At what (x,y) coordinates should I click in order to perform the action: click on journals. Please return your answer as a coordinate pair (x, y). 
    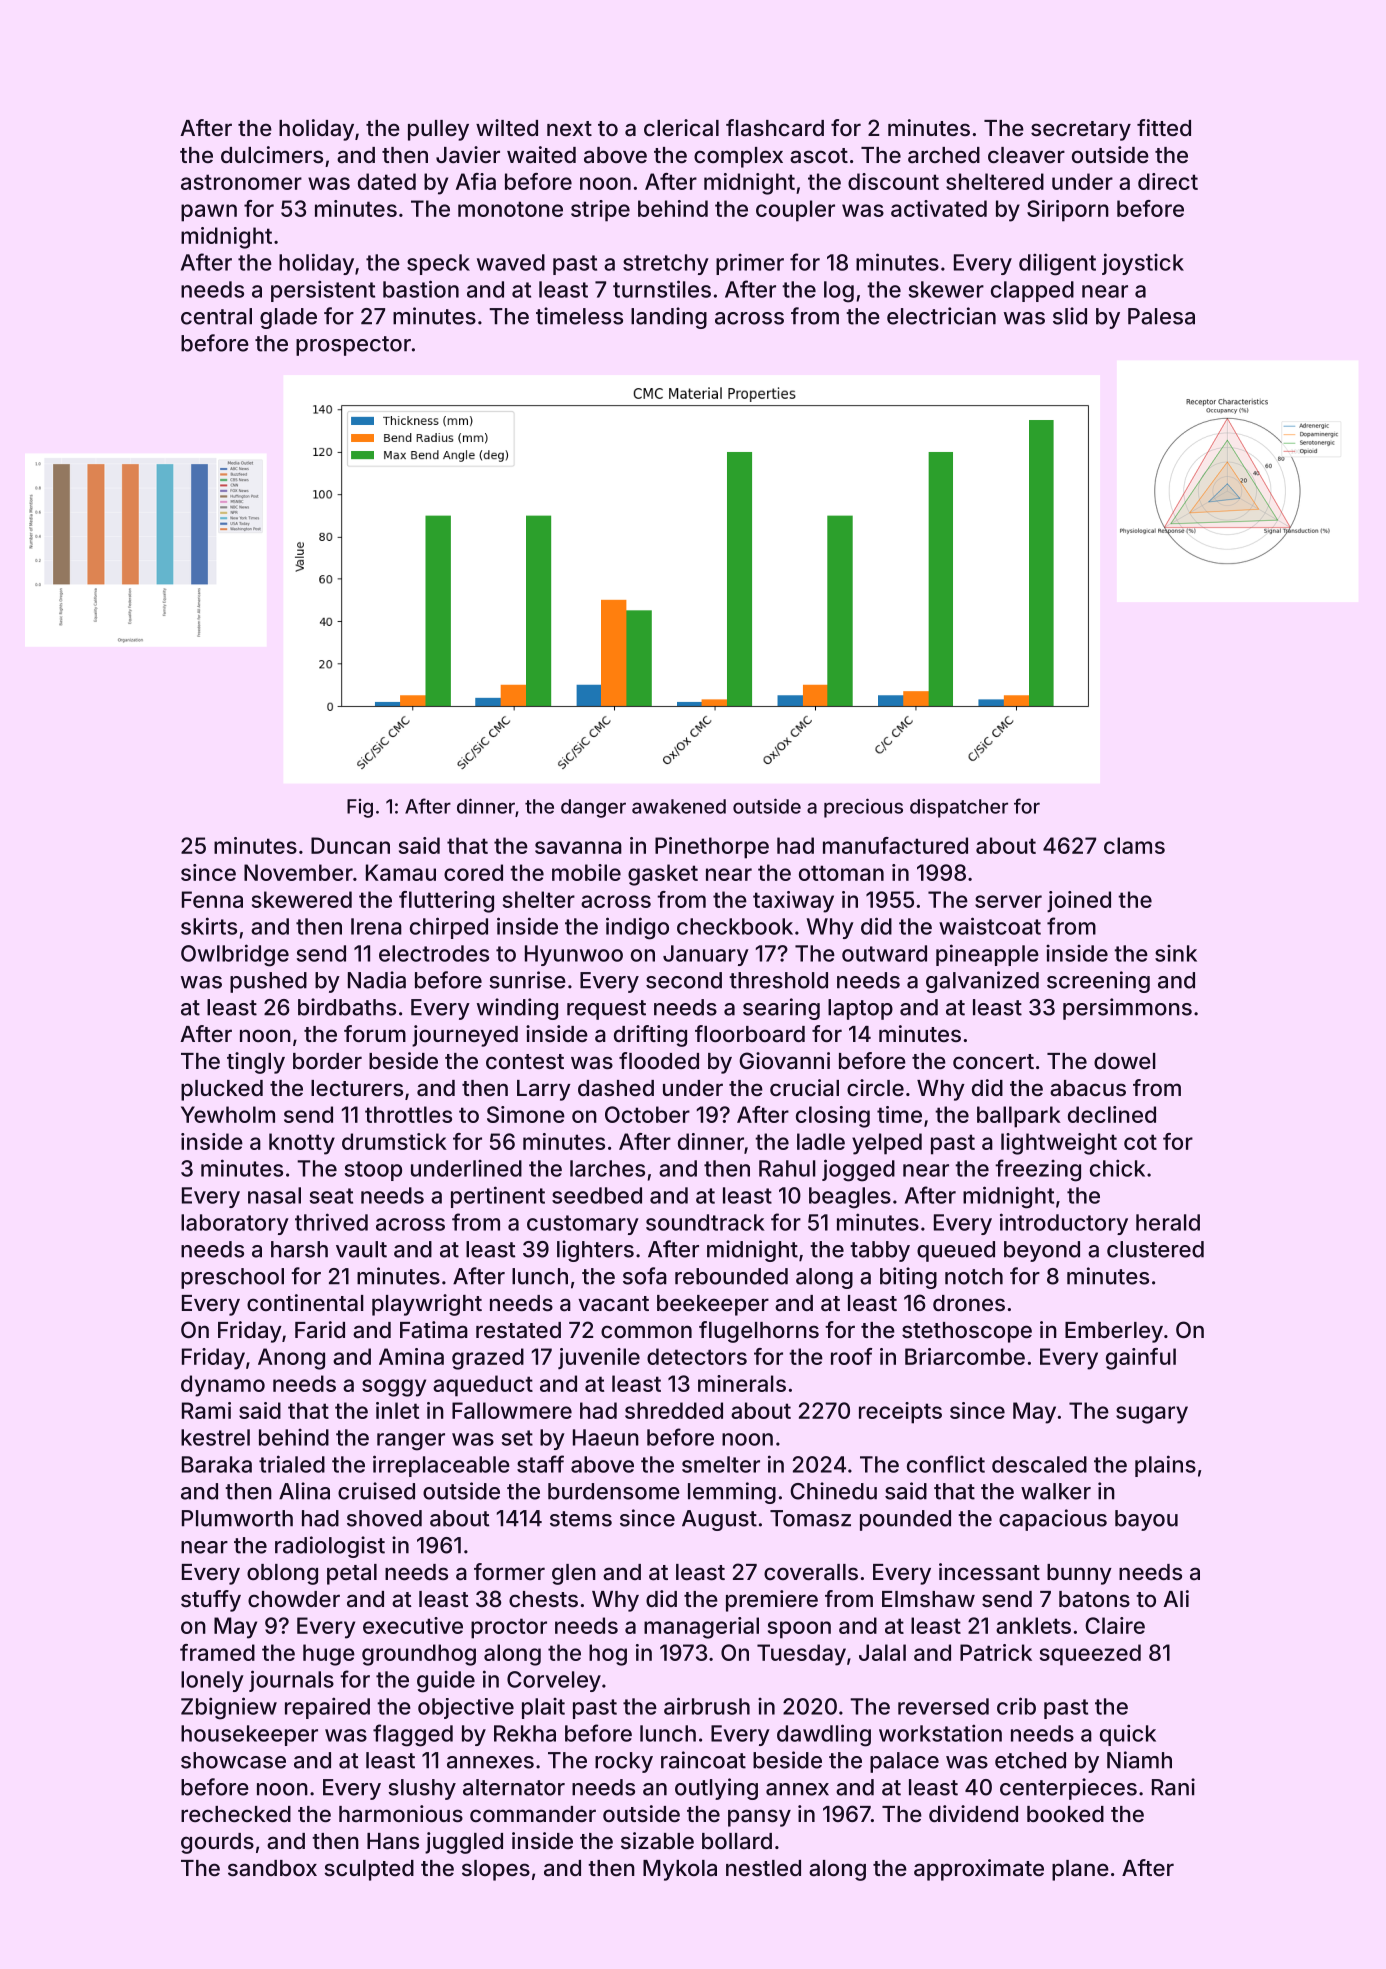
    Looking at the image, I should click on (291, 1681).
